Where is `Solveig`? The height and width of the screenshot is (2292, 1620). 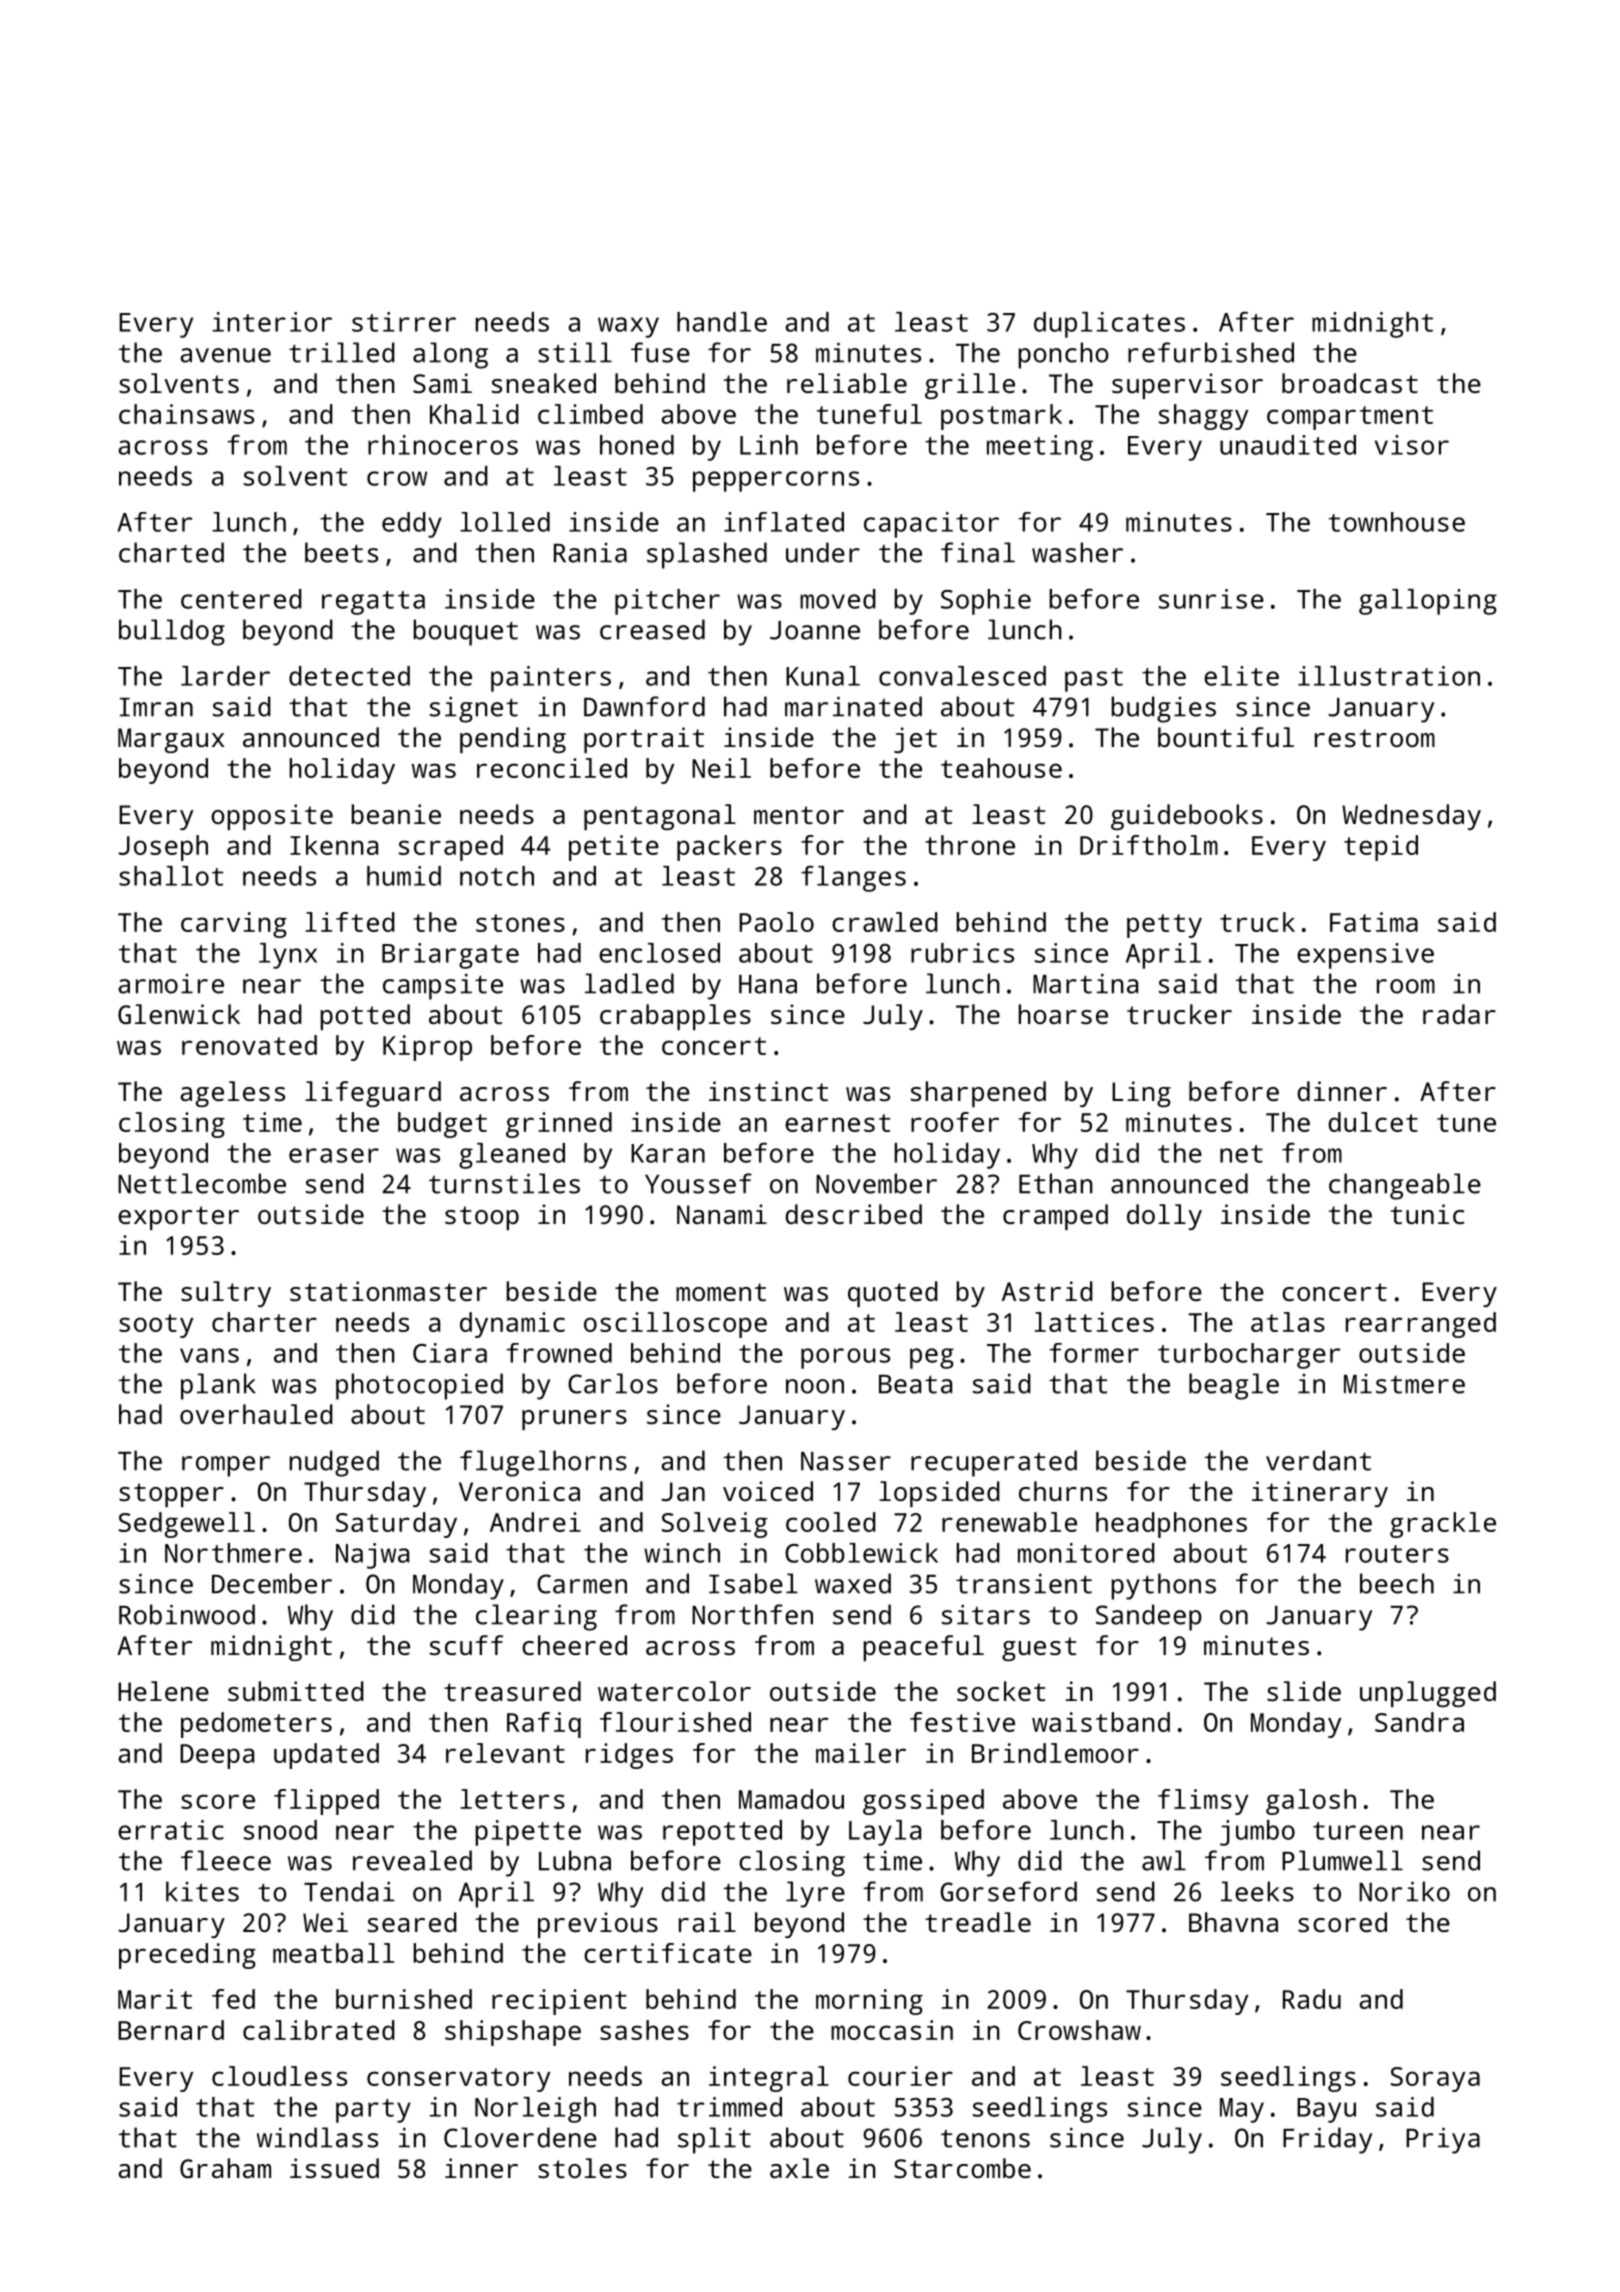 Solveig is located at coordinates (714, 1525).
